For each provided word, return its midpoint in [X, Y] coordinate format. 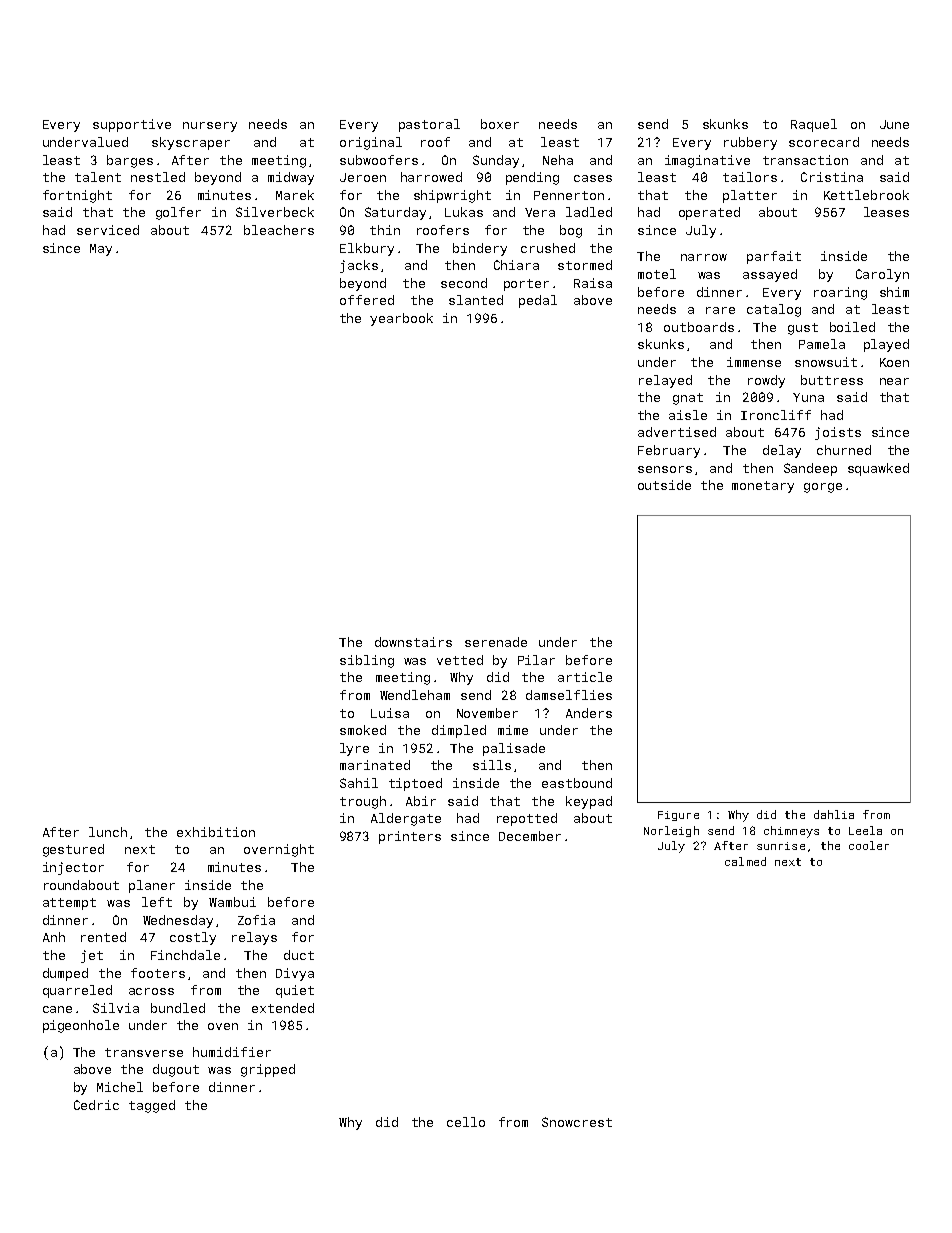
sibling [367, 661]
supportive [132, 125]
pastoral [429, 125]
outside [664, 485]
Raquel [814, 125]
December [530, 836]
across [151, 991]
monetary [763, 487]
